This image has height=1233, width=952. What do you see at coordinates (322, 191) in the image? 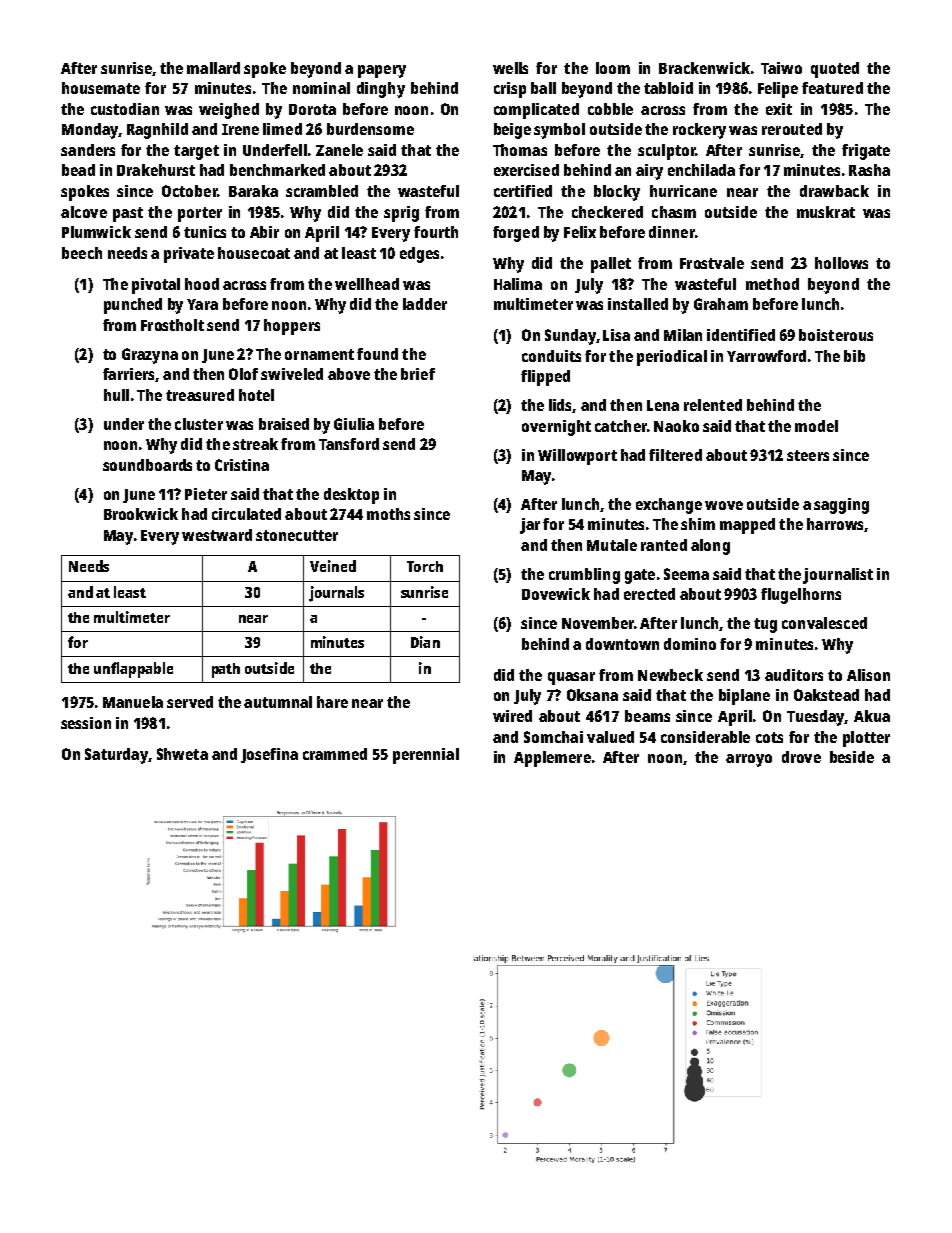
I see `scrambled` at bounding box center [322, 191].
